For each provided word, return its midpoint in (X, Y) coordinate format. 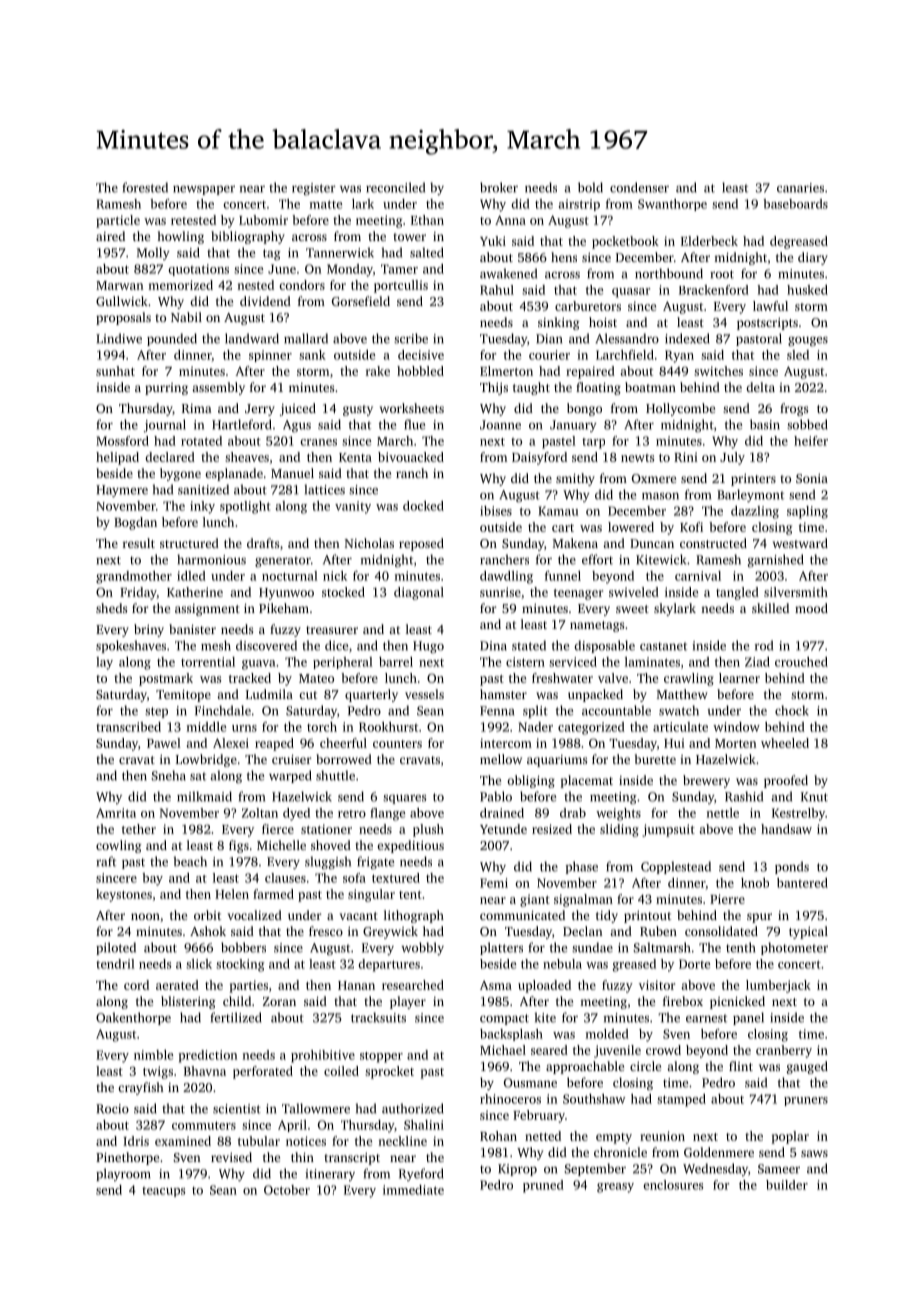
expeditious (410, 846)
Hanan (356, 985)
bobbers (243, 947)
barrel (396, 662)
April (292, 1126)
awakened (508, 273)
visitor (657, 985)
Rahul (497, 290)
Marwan (119, 285)
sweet (632, 609)
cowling (118, 846)
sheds (111, 608)
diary (813, 258)
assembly (218, 388)
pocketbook (625, 242)
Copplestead (676, 867)
